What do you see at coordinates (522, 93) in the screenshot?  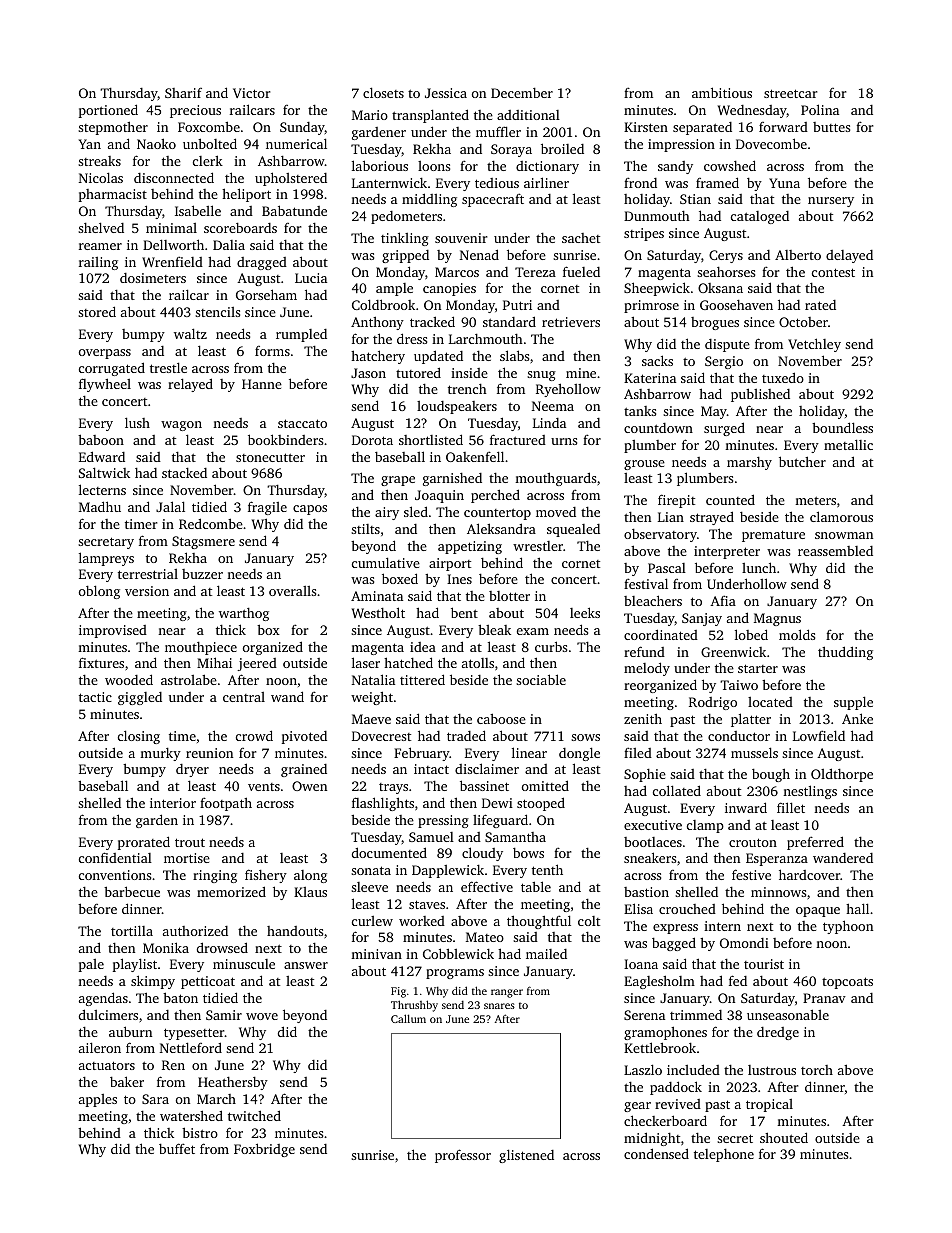 I see `December` at bounding box center [522, 93].
